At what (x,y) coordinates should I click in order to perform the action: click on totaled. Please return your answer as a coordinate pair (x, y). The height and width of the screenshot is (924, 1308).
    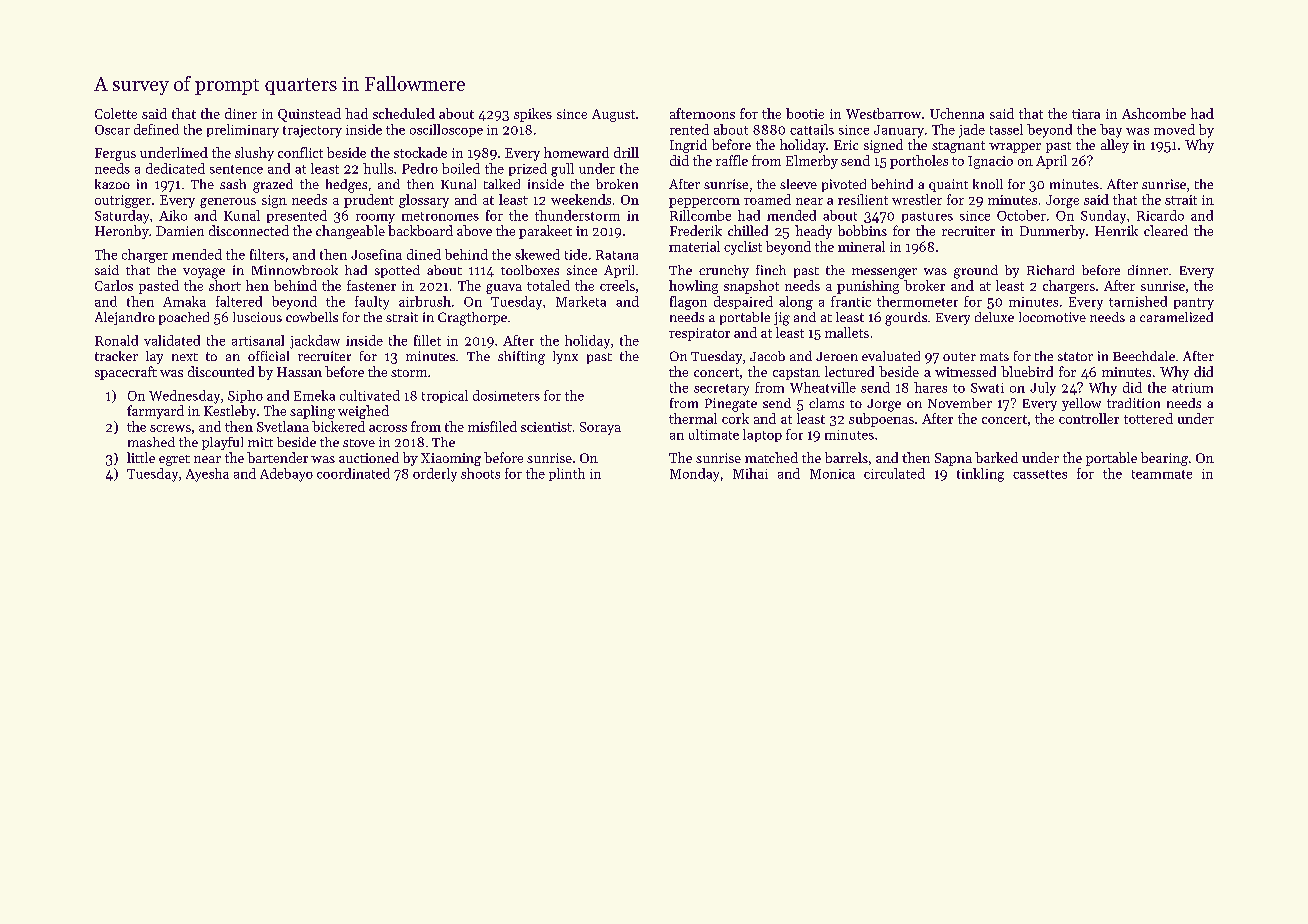
    Looking at the image, I should click on (548, 285).
